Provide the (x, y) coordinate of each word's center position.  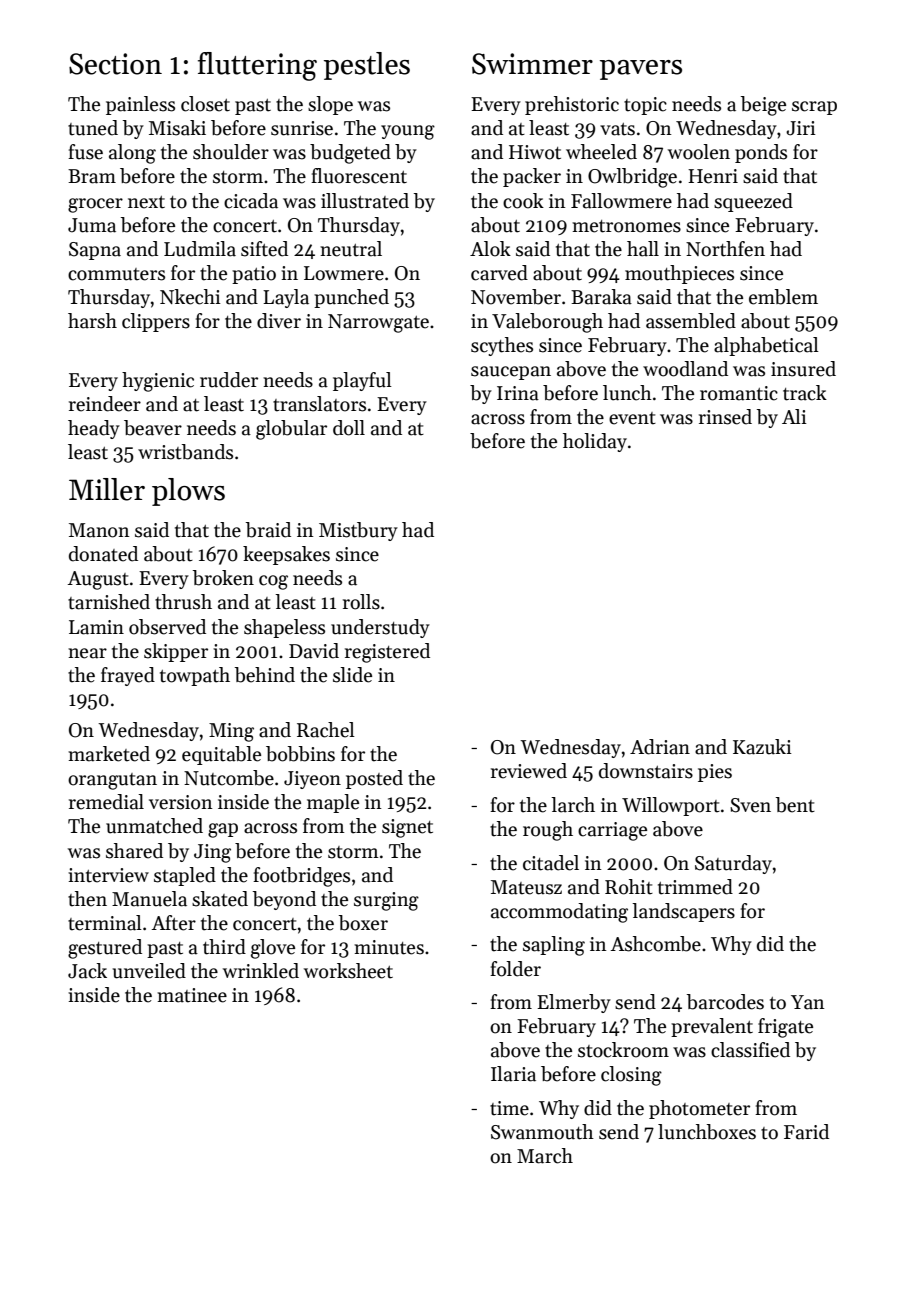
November (516, 297)
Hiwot (535, 152)
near (87, 653)
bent (795, 805)
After (174, 923)
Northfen (725, 249)
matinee (192, 995)
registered (387, 653)
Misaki (177, 128)
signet (407, 828)
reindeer (105, 404)
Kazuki (762, 747)
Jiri (801, 128)
